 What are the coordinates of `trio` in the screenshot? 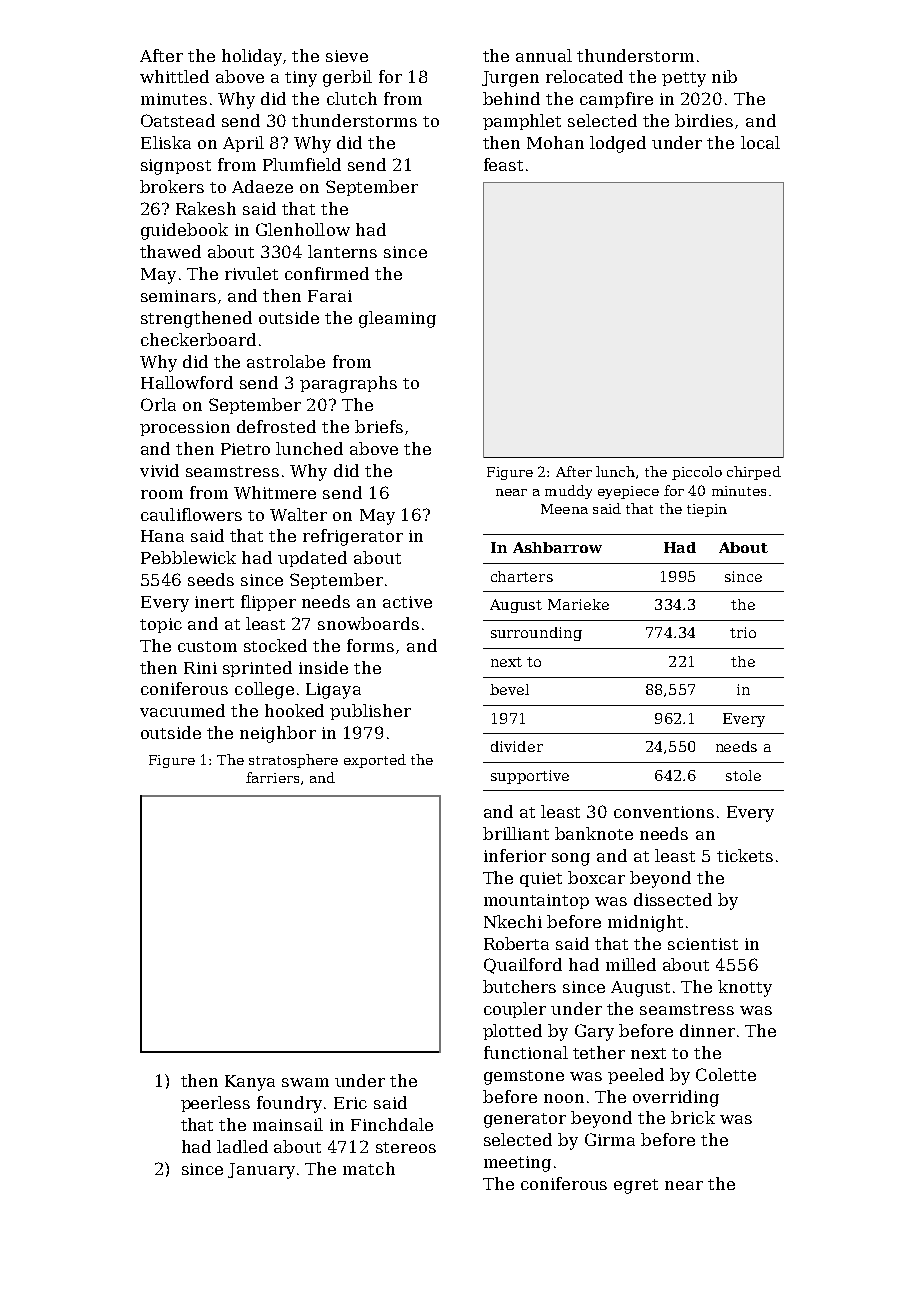 It's located at (743, 632).
